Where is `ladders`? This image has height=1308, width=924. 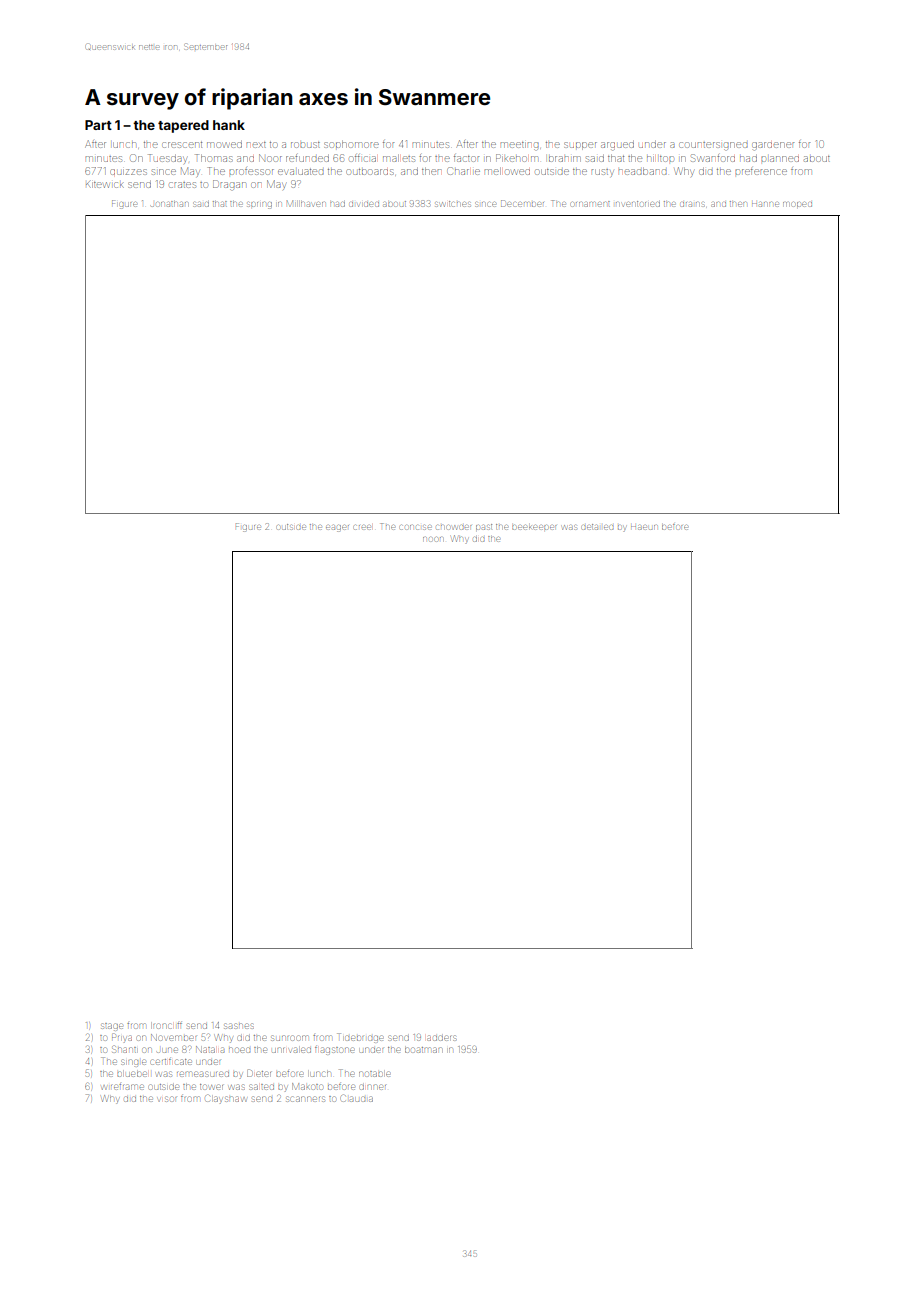 ladders is located at coordinates (441, 1038).
